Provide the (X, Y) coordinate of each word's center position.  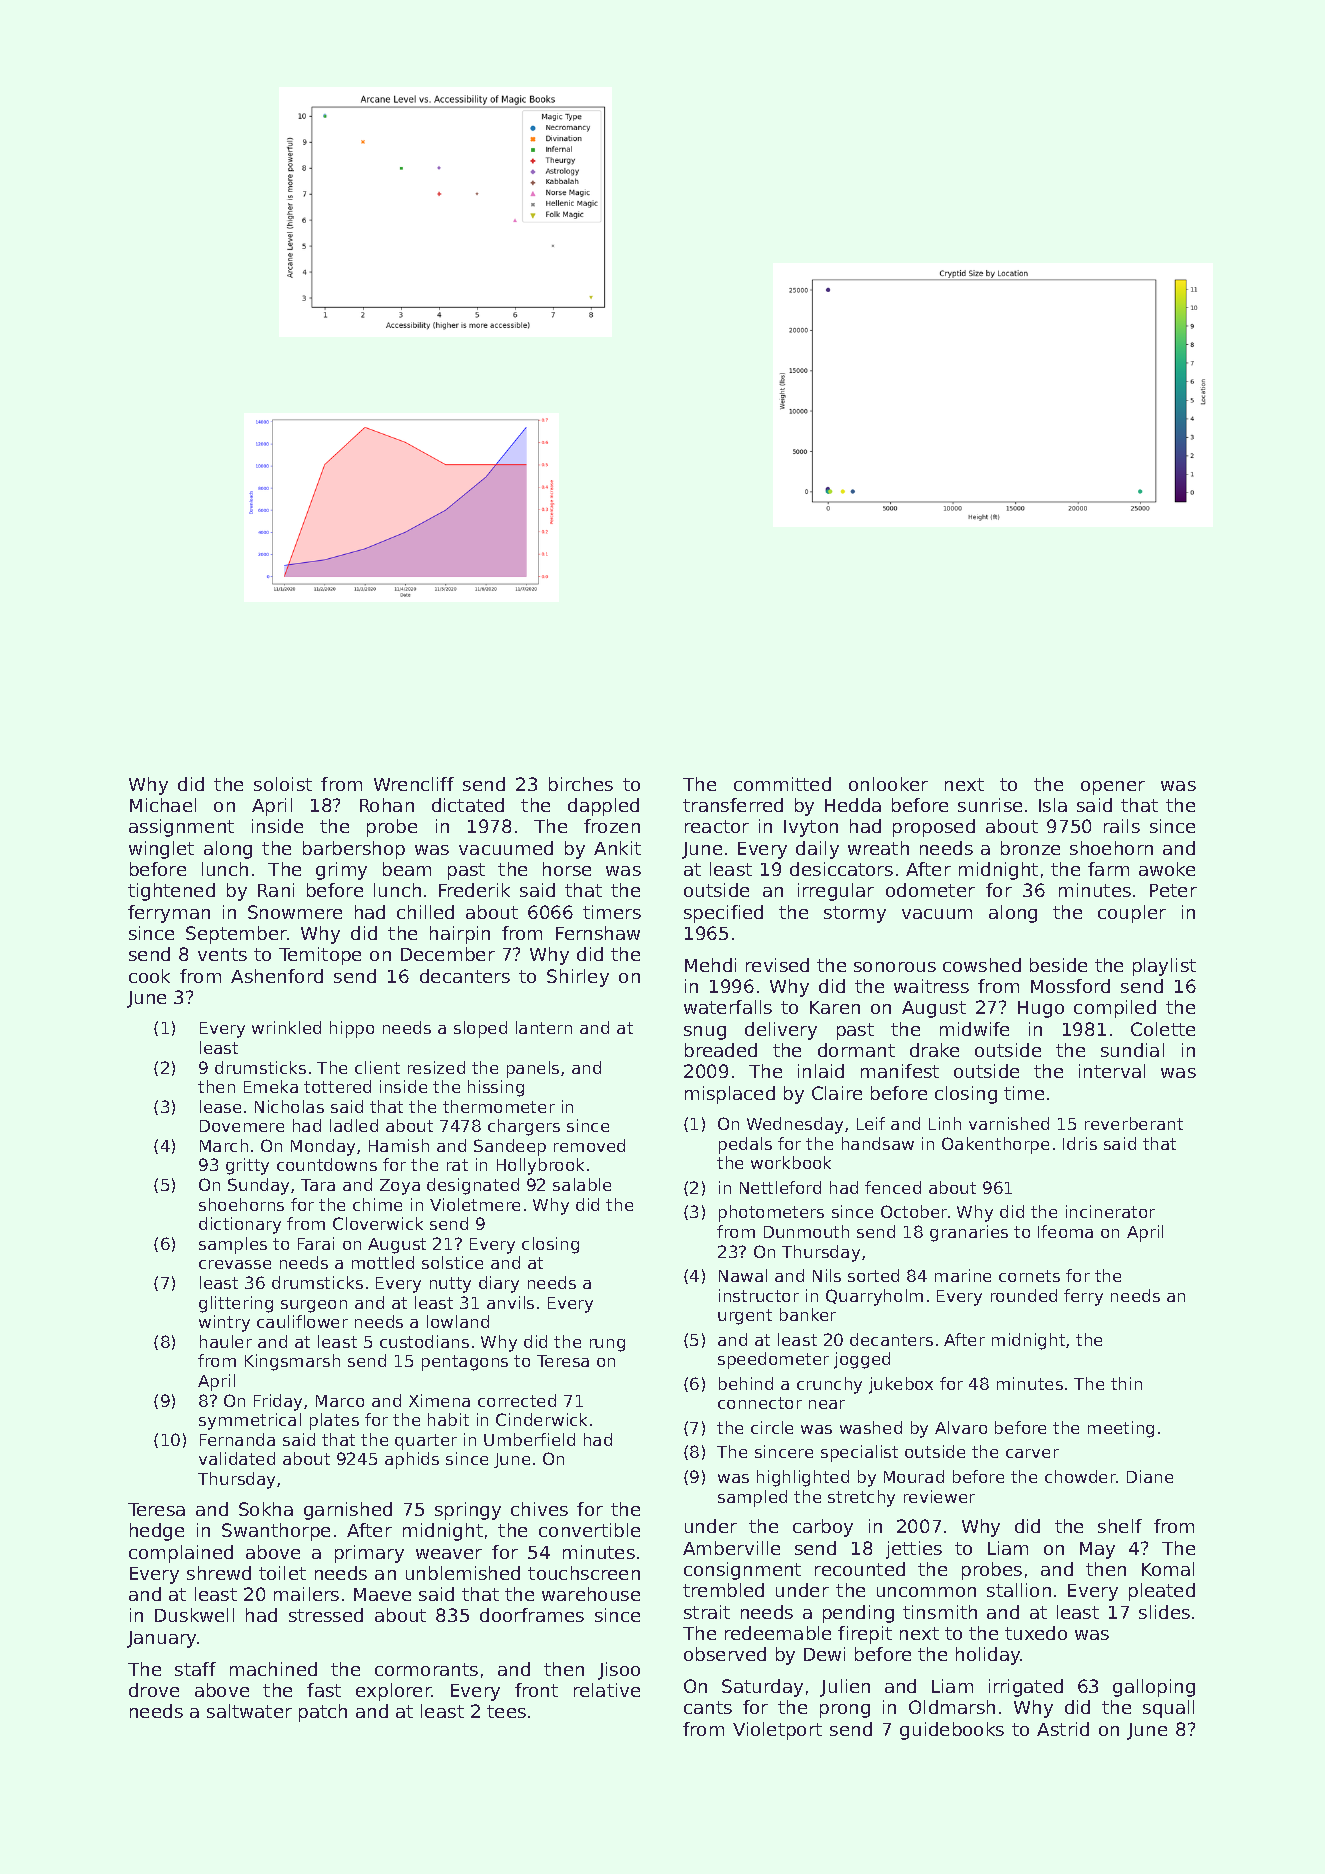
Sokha (266, 1509)
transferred (733, 805)
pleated (1162, 1592)
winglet (161, 850)
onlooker (888, 784)
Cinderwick (541, 1419)
